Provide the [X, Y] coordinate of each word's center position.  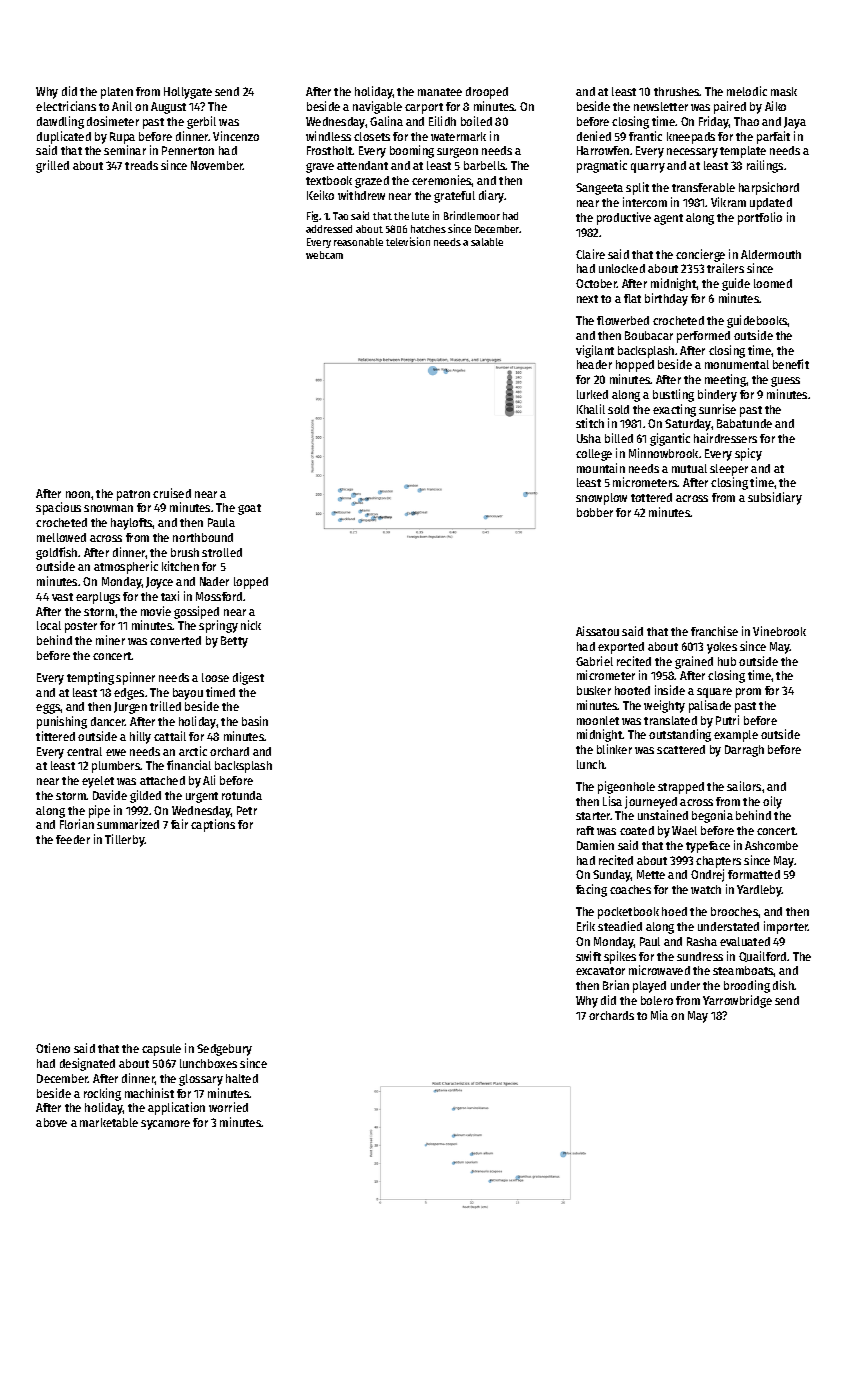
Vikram [728, 202]
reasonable [358, 242]
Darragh [744, 751]
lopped [251, 583]
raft [585, 830]
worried [228, 1107]
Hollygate [188, 93]
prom [748, 693]
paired [730, 107]
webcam [324, 255]
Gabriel [594, 661]
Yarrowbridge [737, 1001]
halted [242, 1078]
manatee [440, 92]
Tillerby [125, 840]
